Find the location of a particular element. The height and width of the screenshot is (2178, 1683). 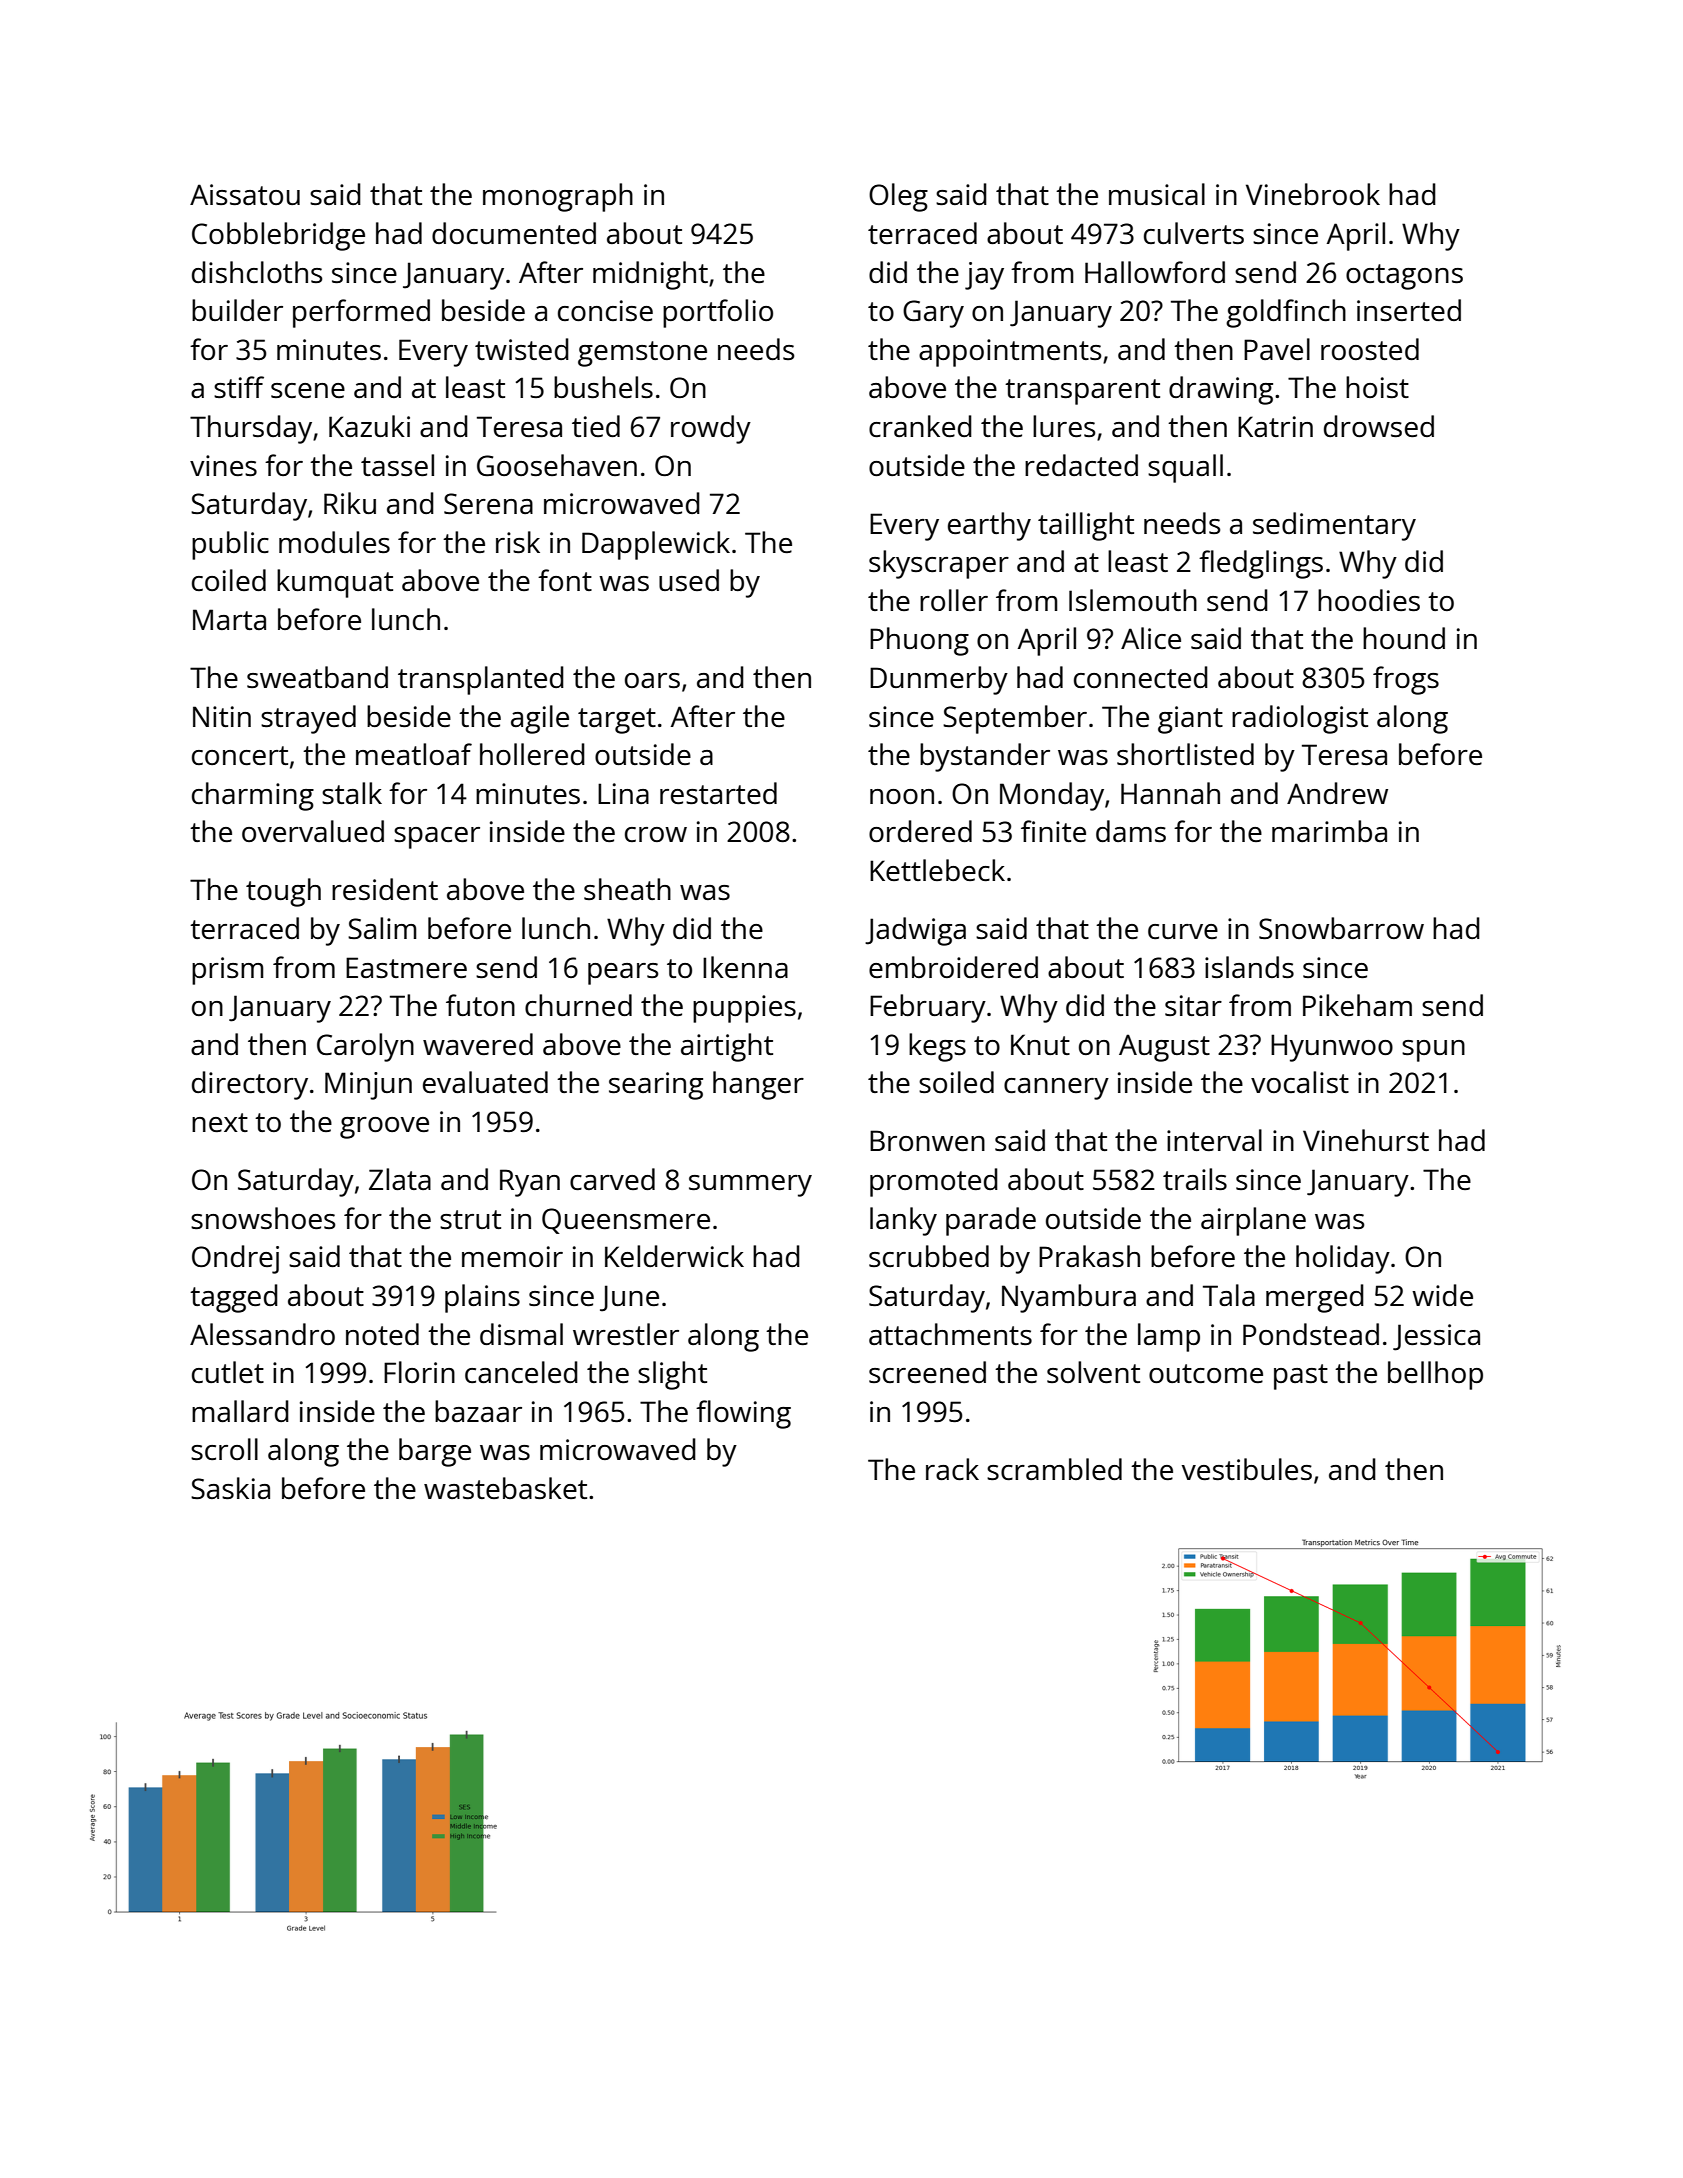

octagons is located at coordinates (1404, 277).
